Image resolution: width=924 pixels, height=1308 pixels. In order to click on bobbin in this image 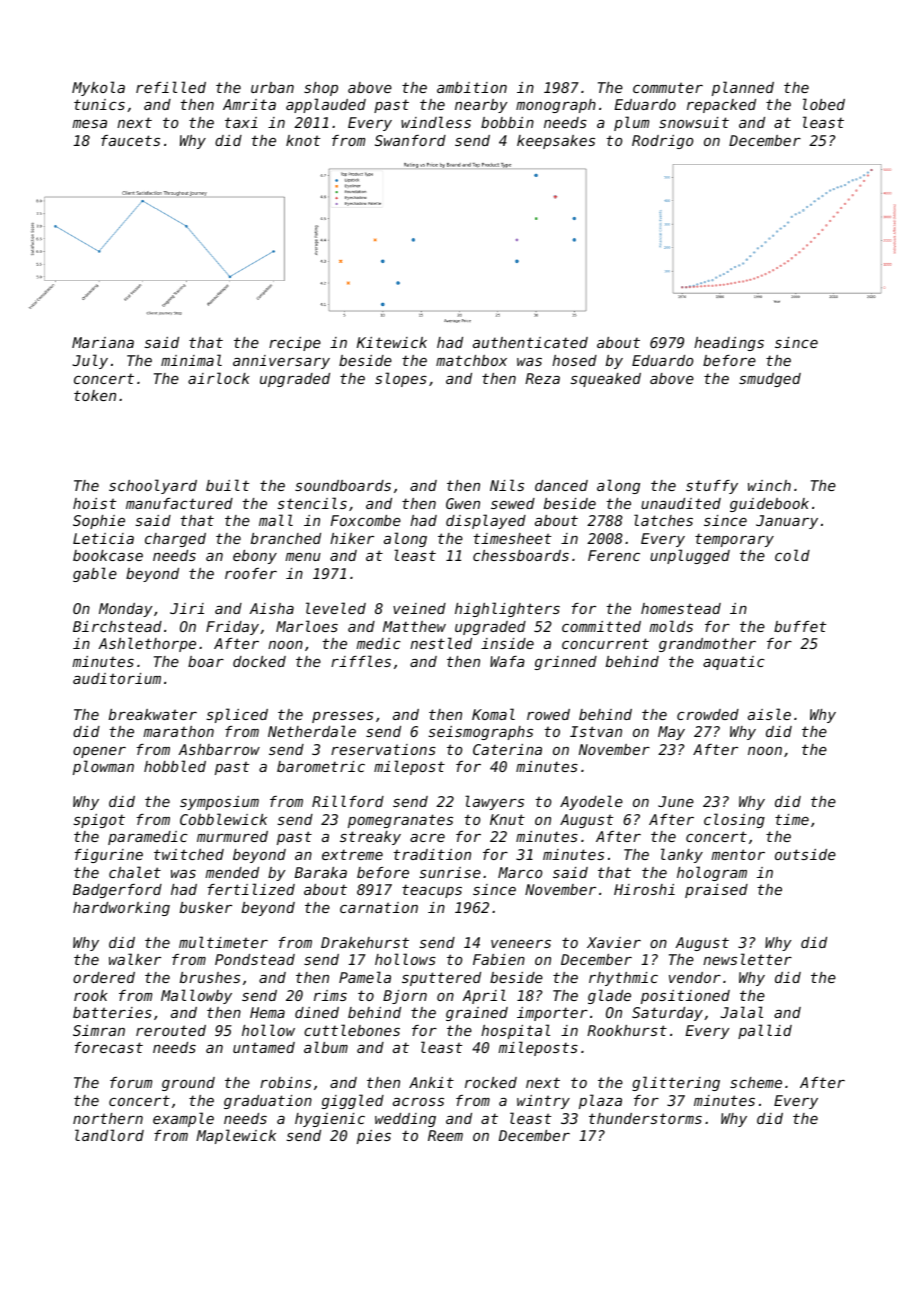, I will do `click(507, 122)`.
